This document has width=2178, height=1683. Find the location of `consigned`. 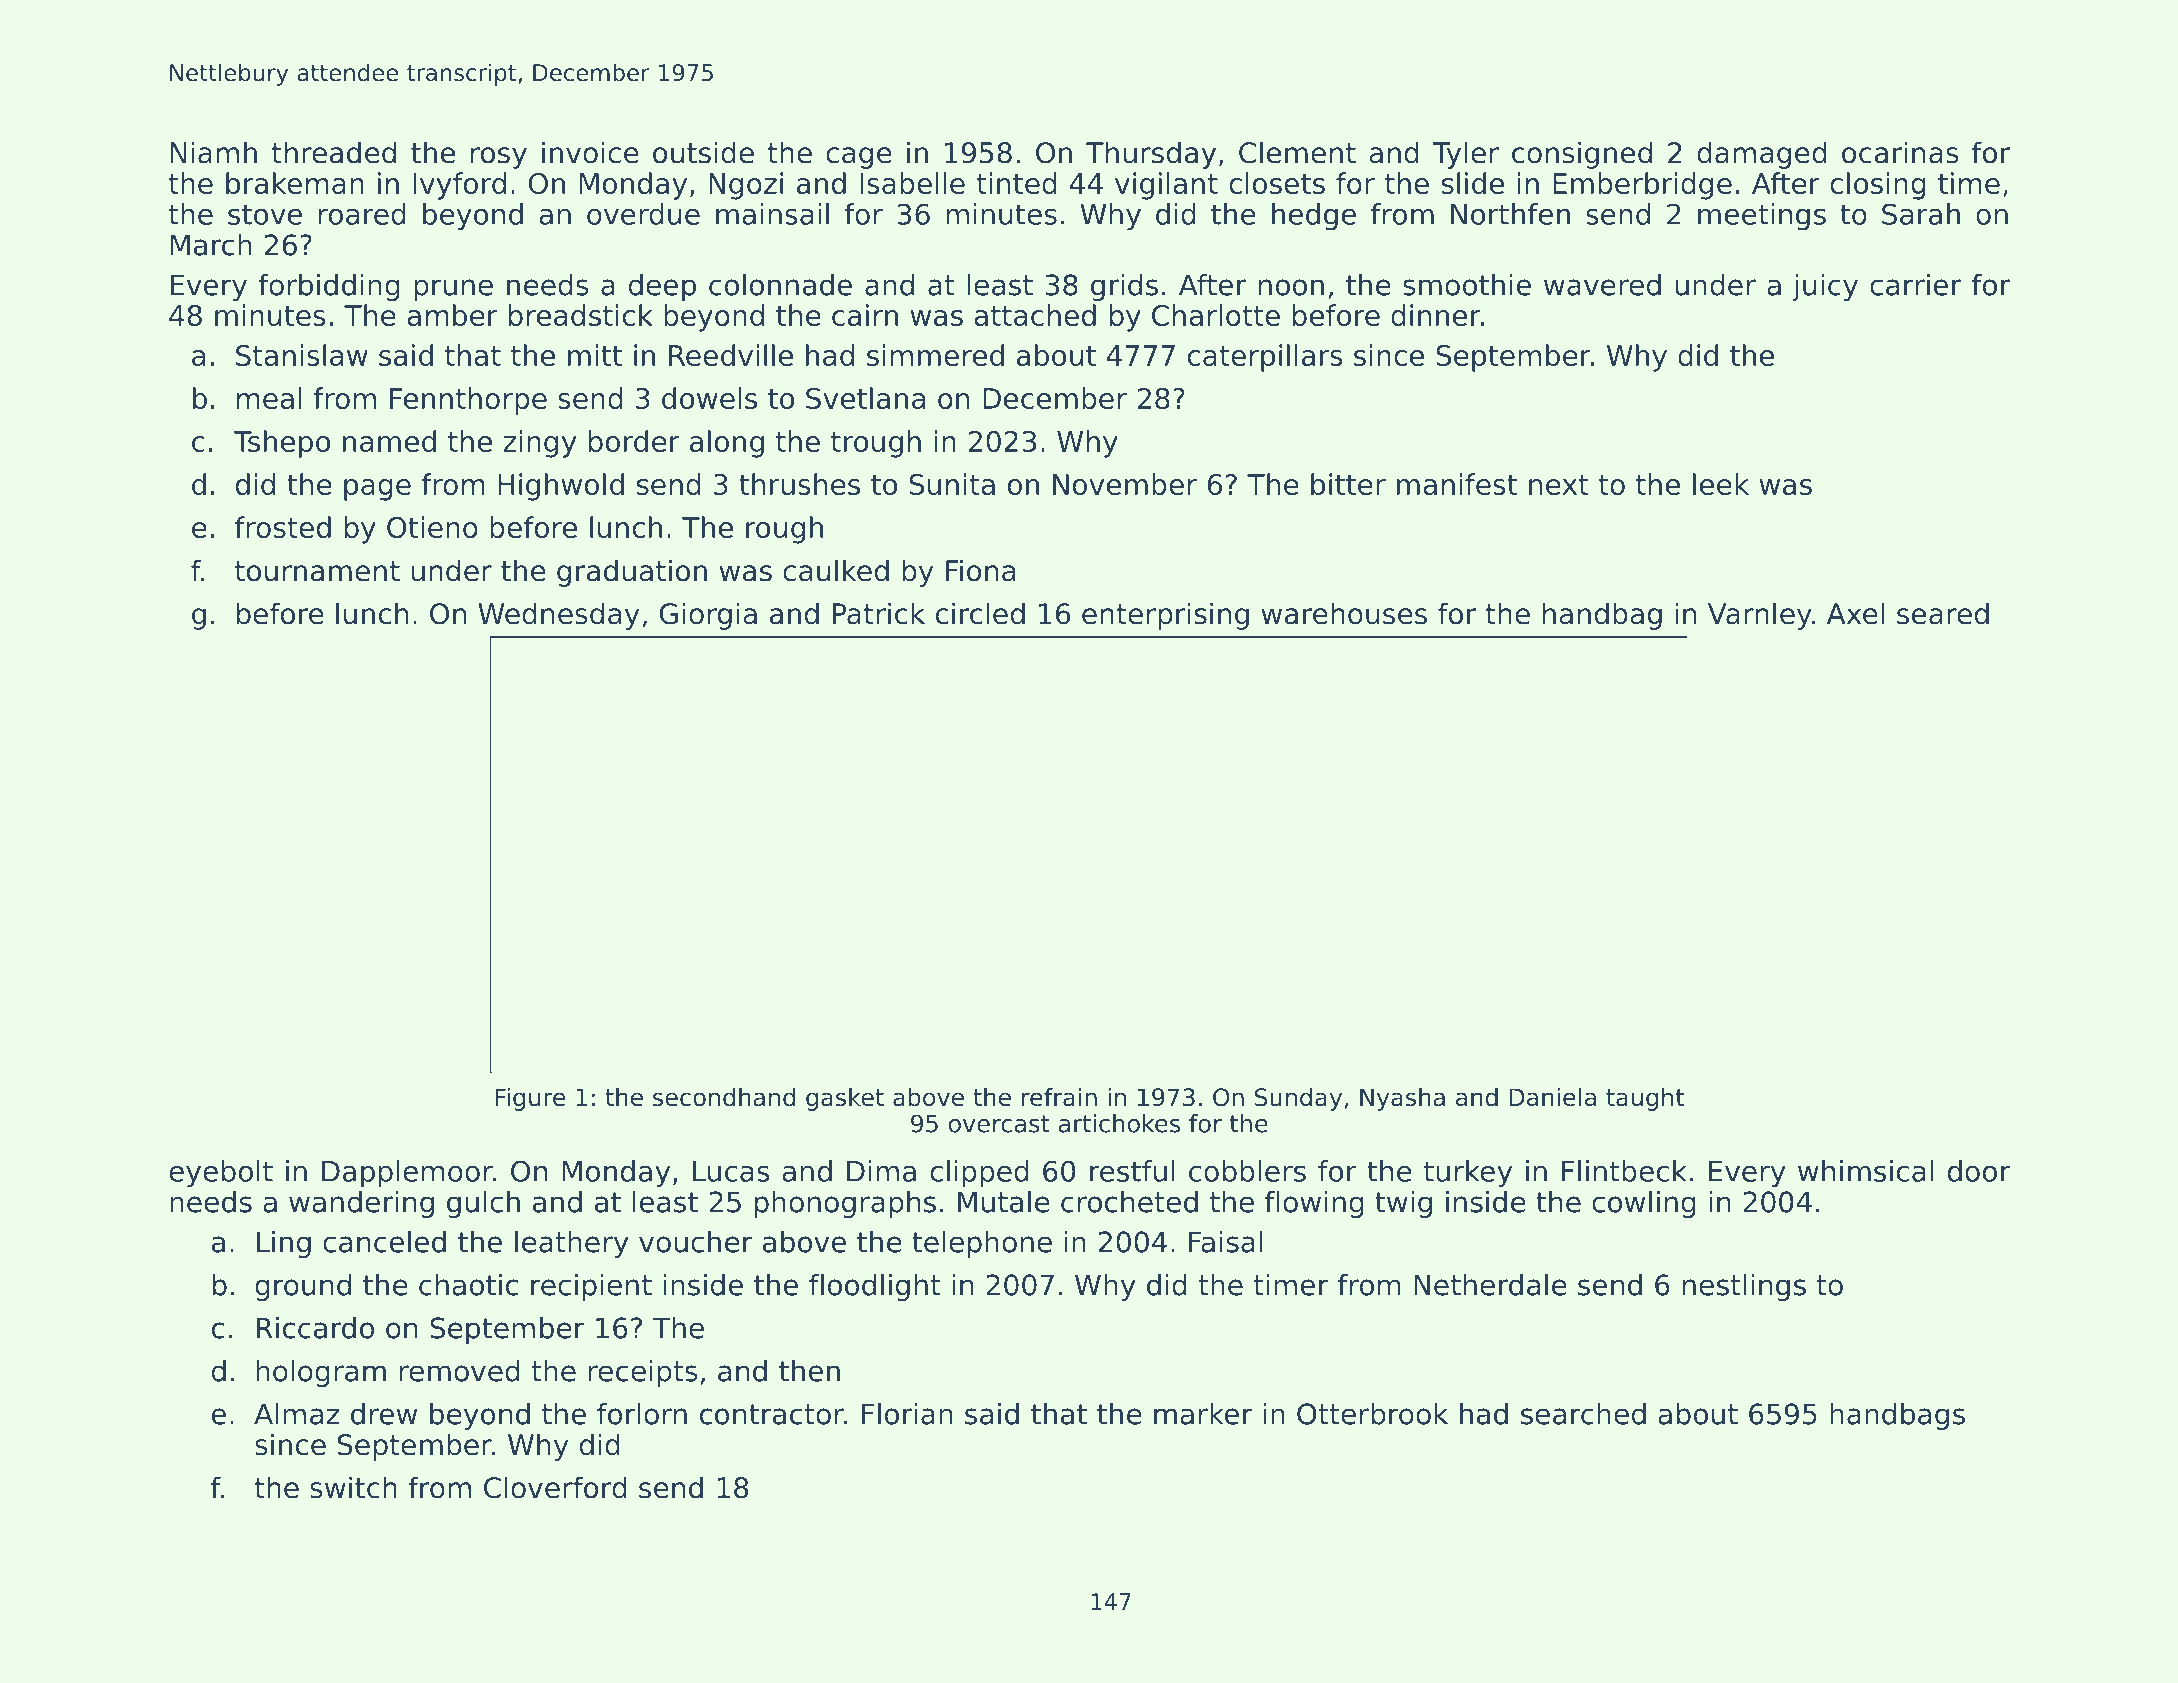

consigned is located at coordinates (1582, 155).
